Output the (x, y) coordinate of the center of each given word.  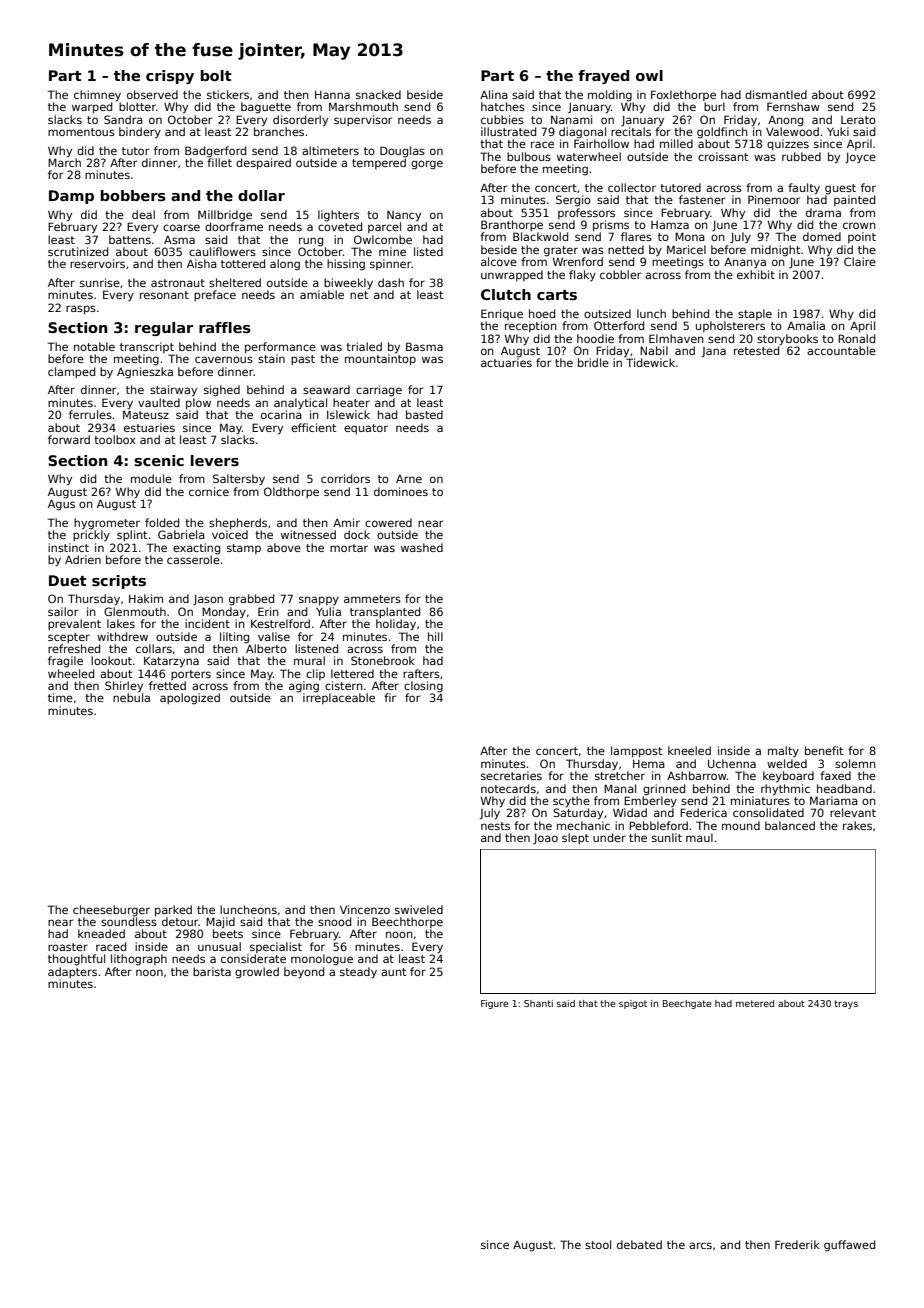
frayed (603, 77)
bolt (216, 75)
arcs (700, 1245)
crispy (170, 77)
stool (598, 1244)
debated (639, 1244)
